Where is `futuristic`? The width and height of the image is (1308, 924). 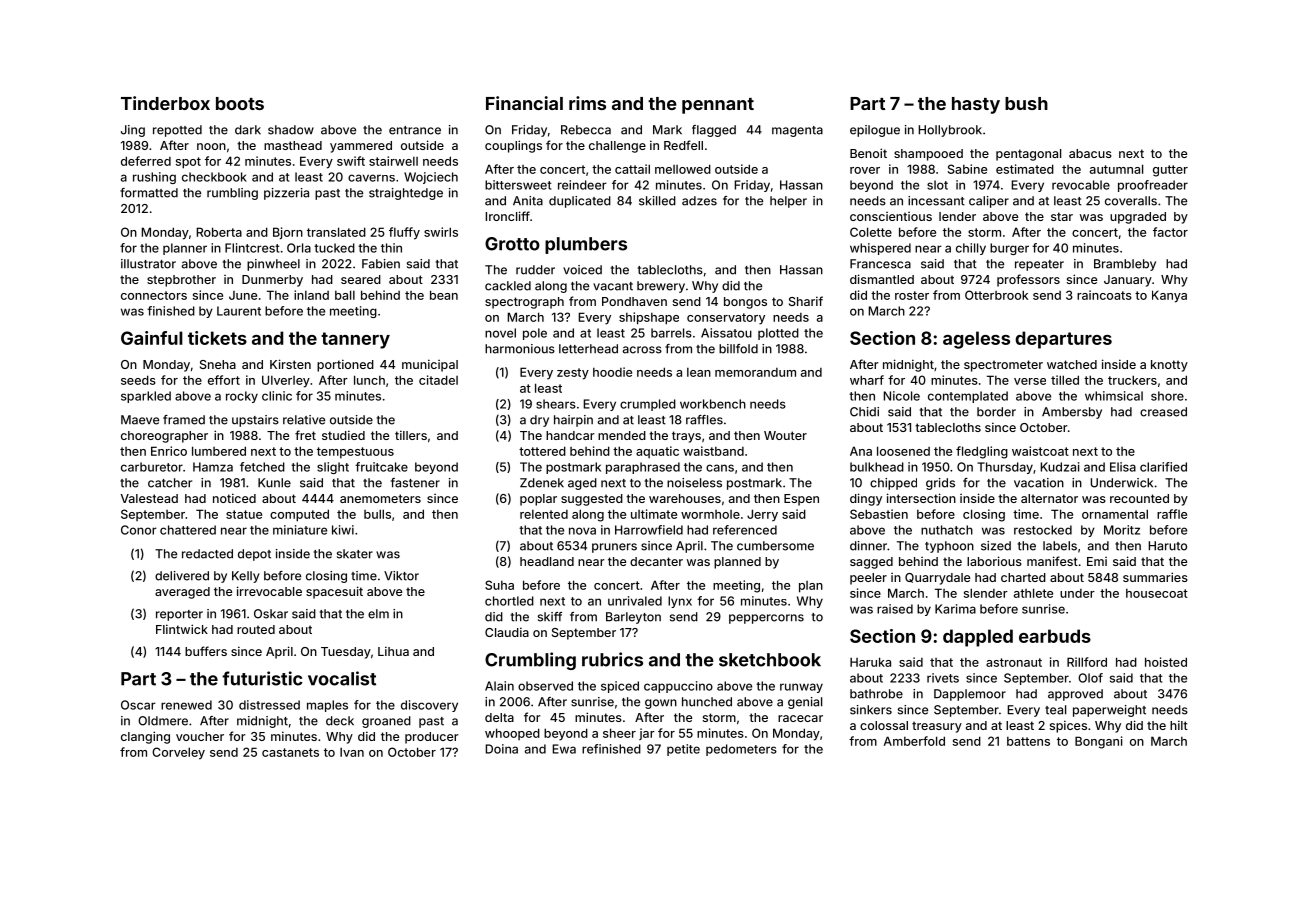 futuristic is located at coordinates (262, 678).
